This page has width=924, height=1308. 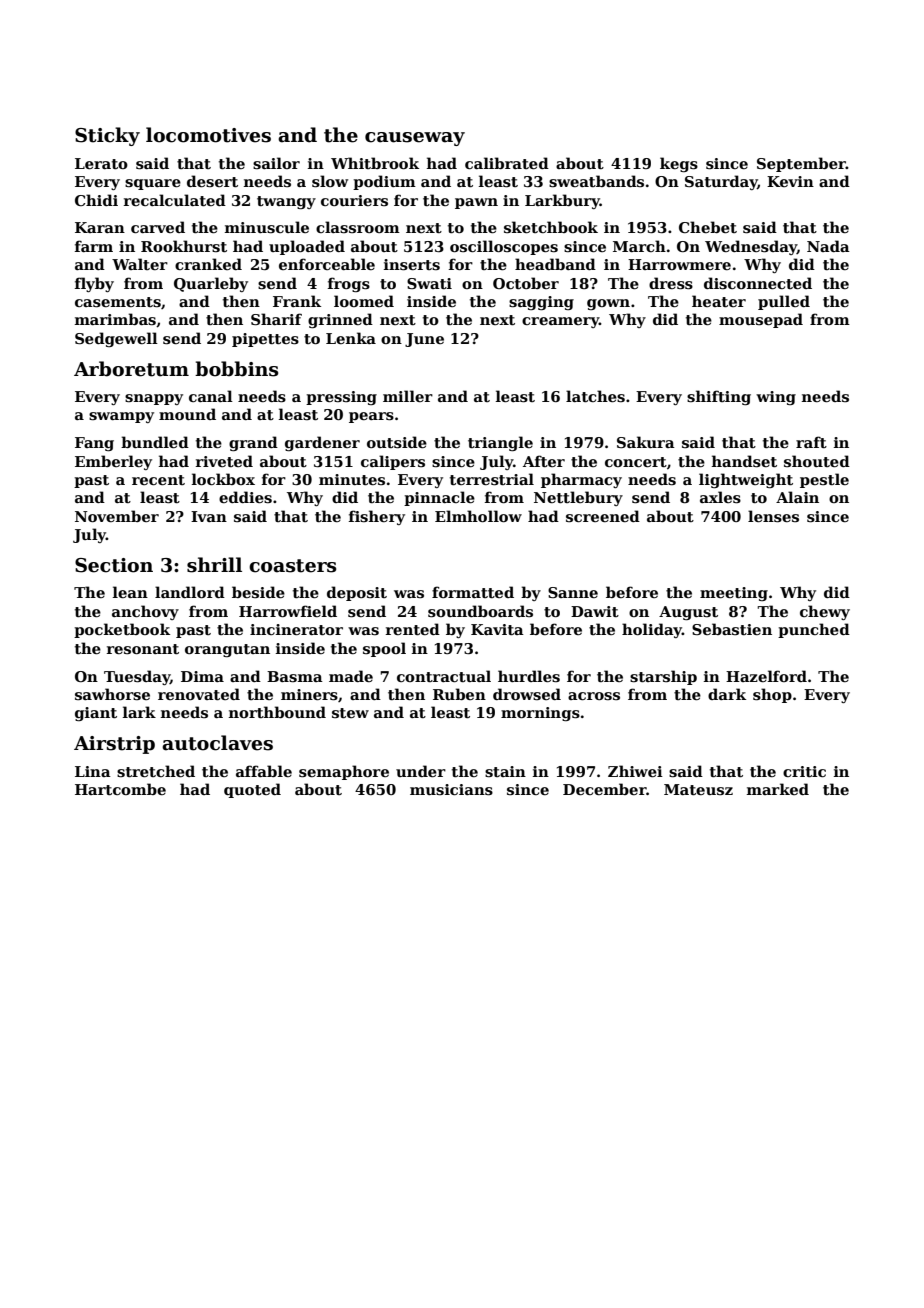 What do you see at coordinates (776, 398) in the page?
I see `wing` at bounding box center [776, 398].
